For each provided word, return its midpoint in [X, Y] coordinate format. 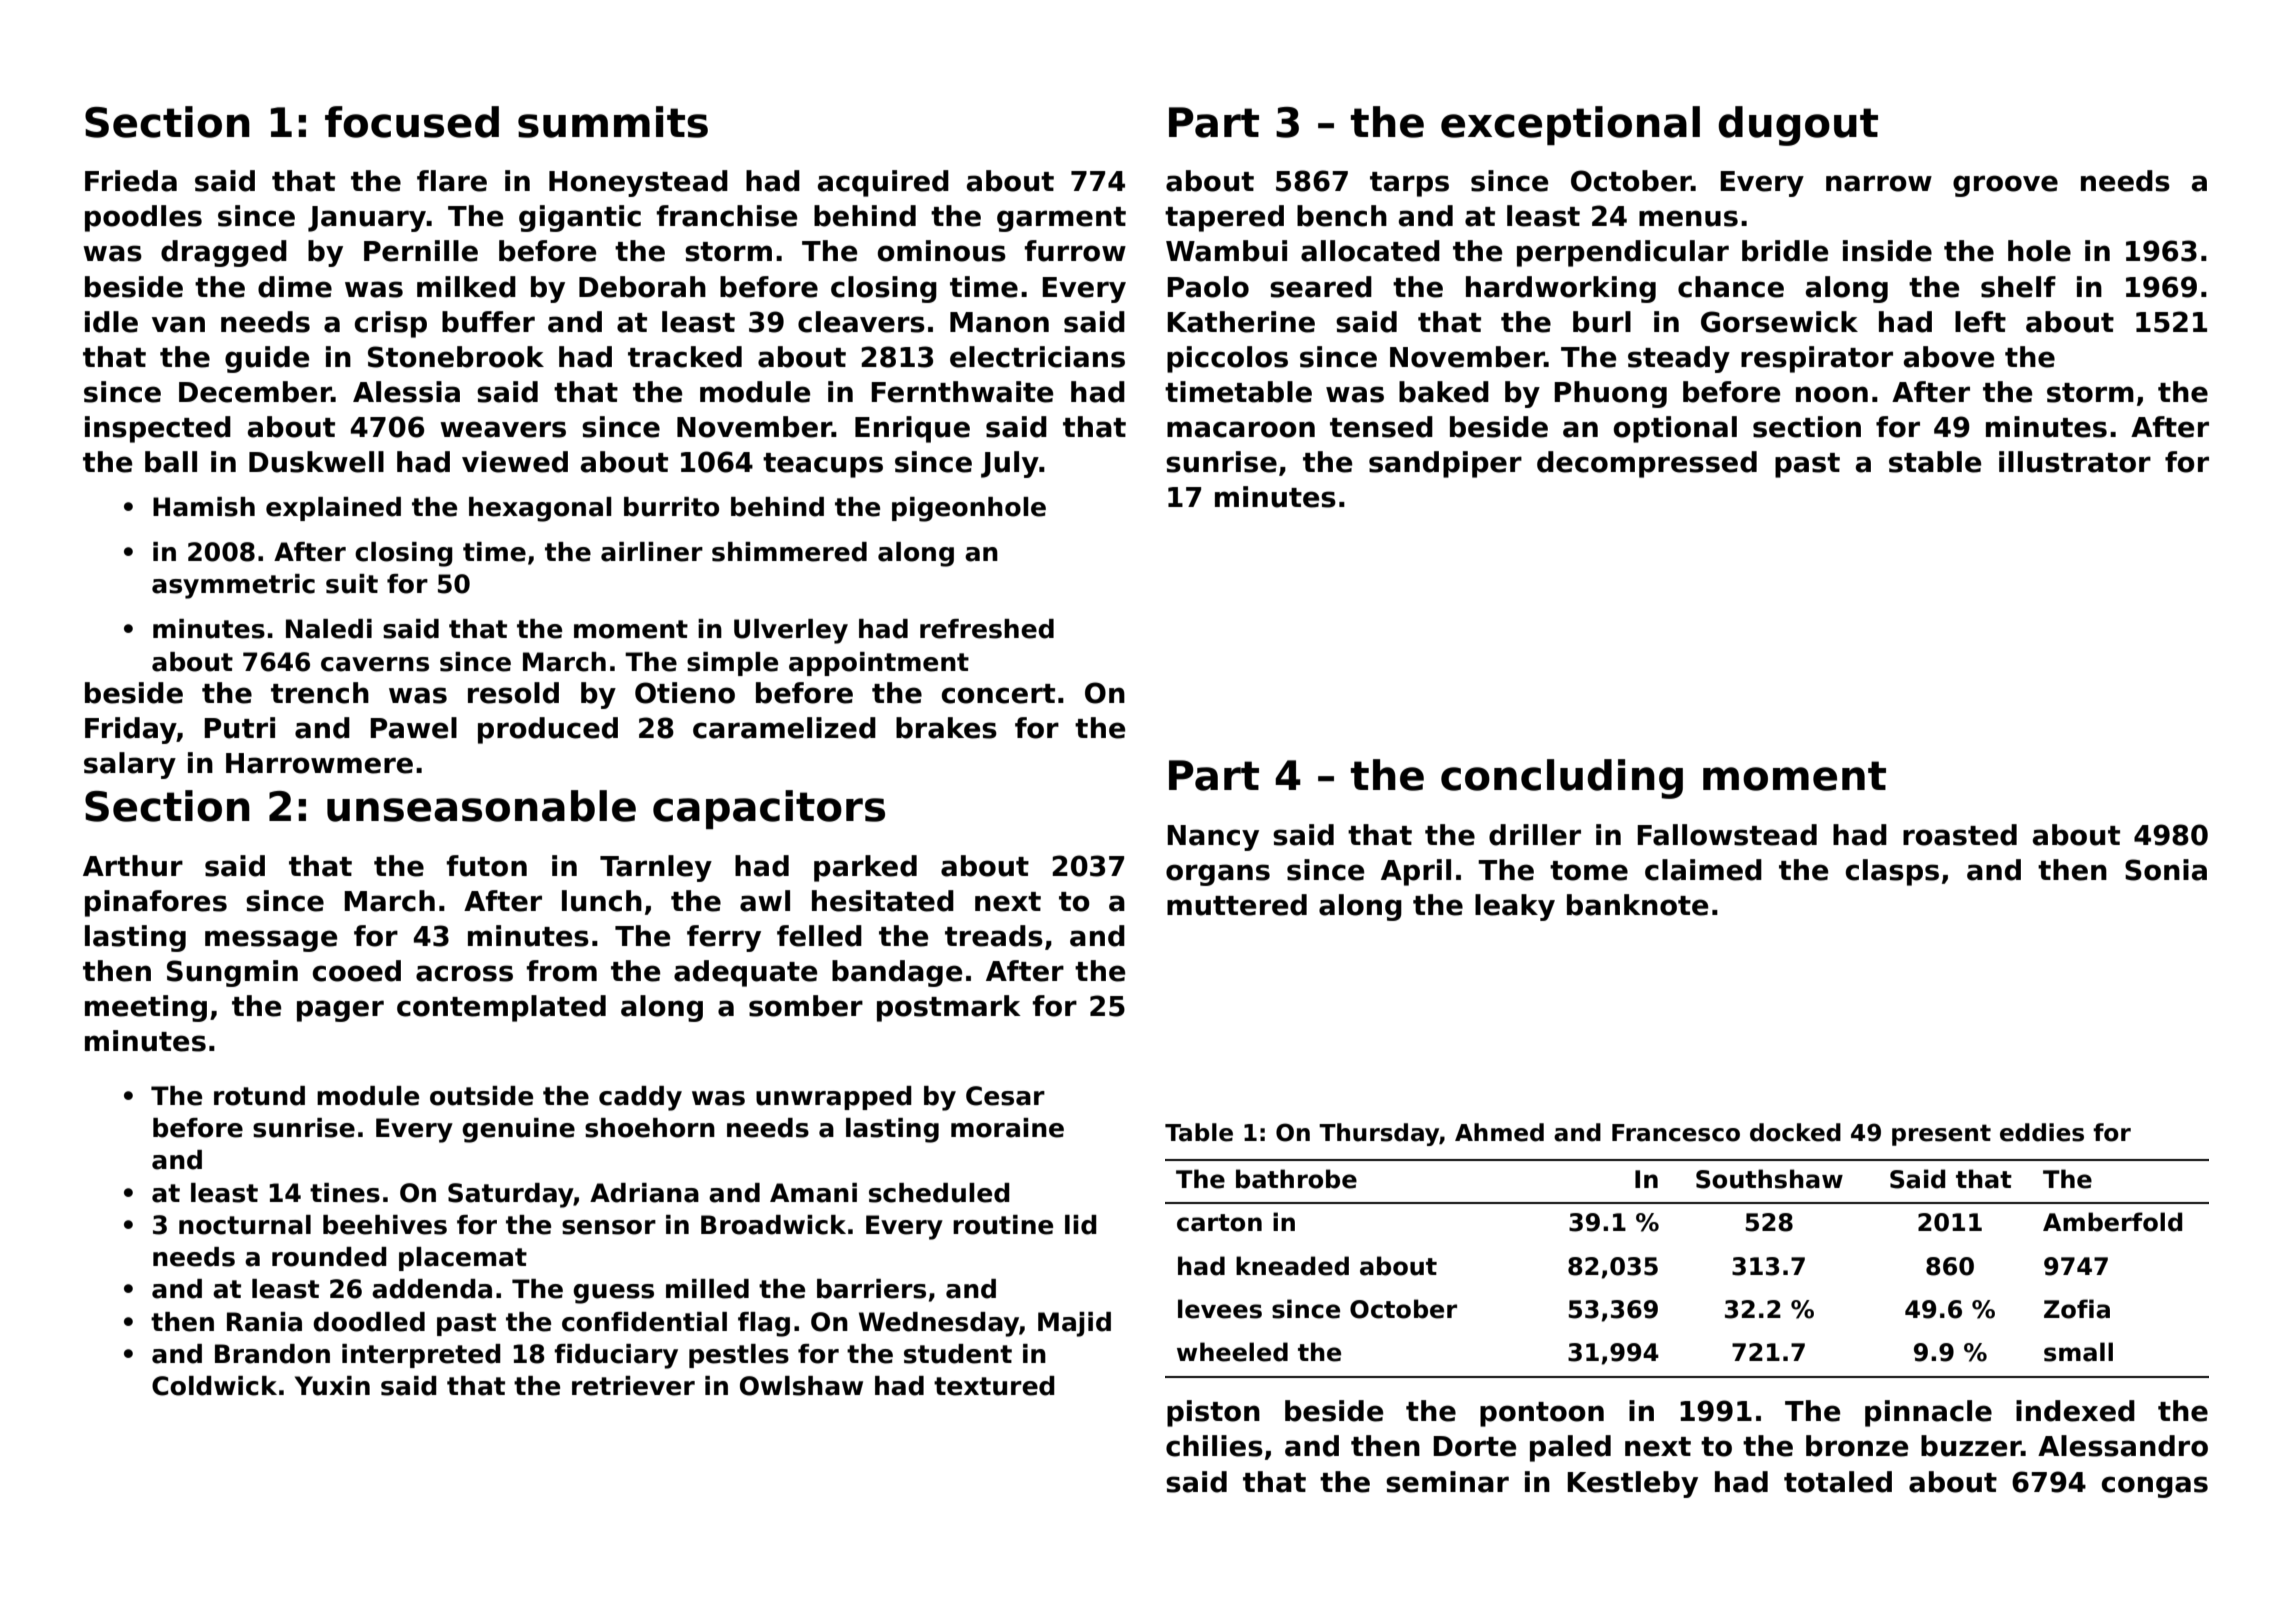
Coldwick [214, 1386]
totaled [1838, 1482]
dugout [1798, 126]
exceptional [1570, 125]
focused [412, 122]
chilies [1214, 1446]
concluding [1562, 779]
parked [865, 868]
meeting [146, 1008]
